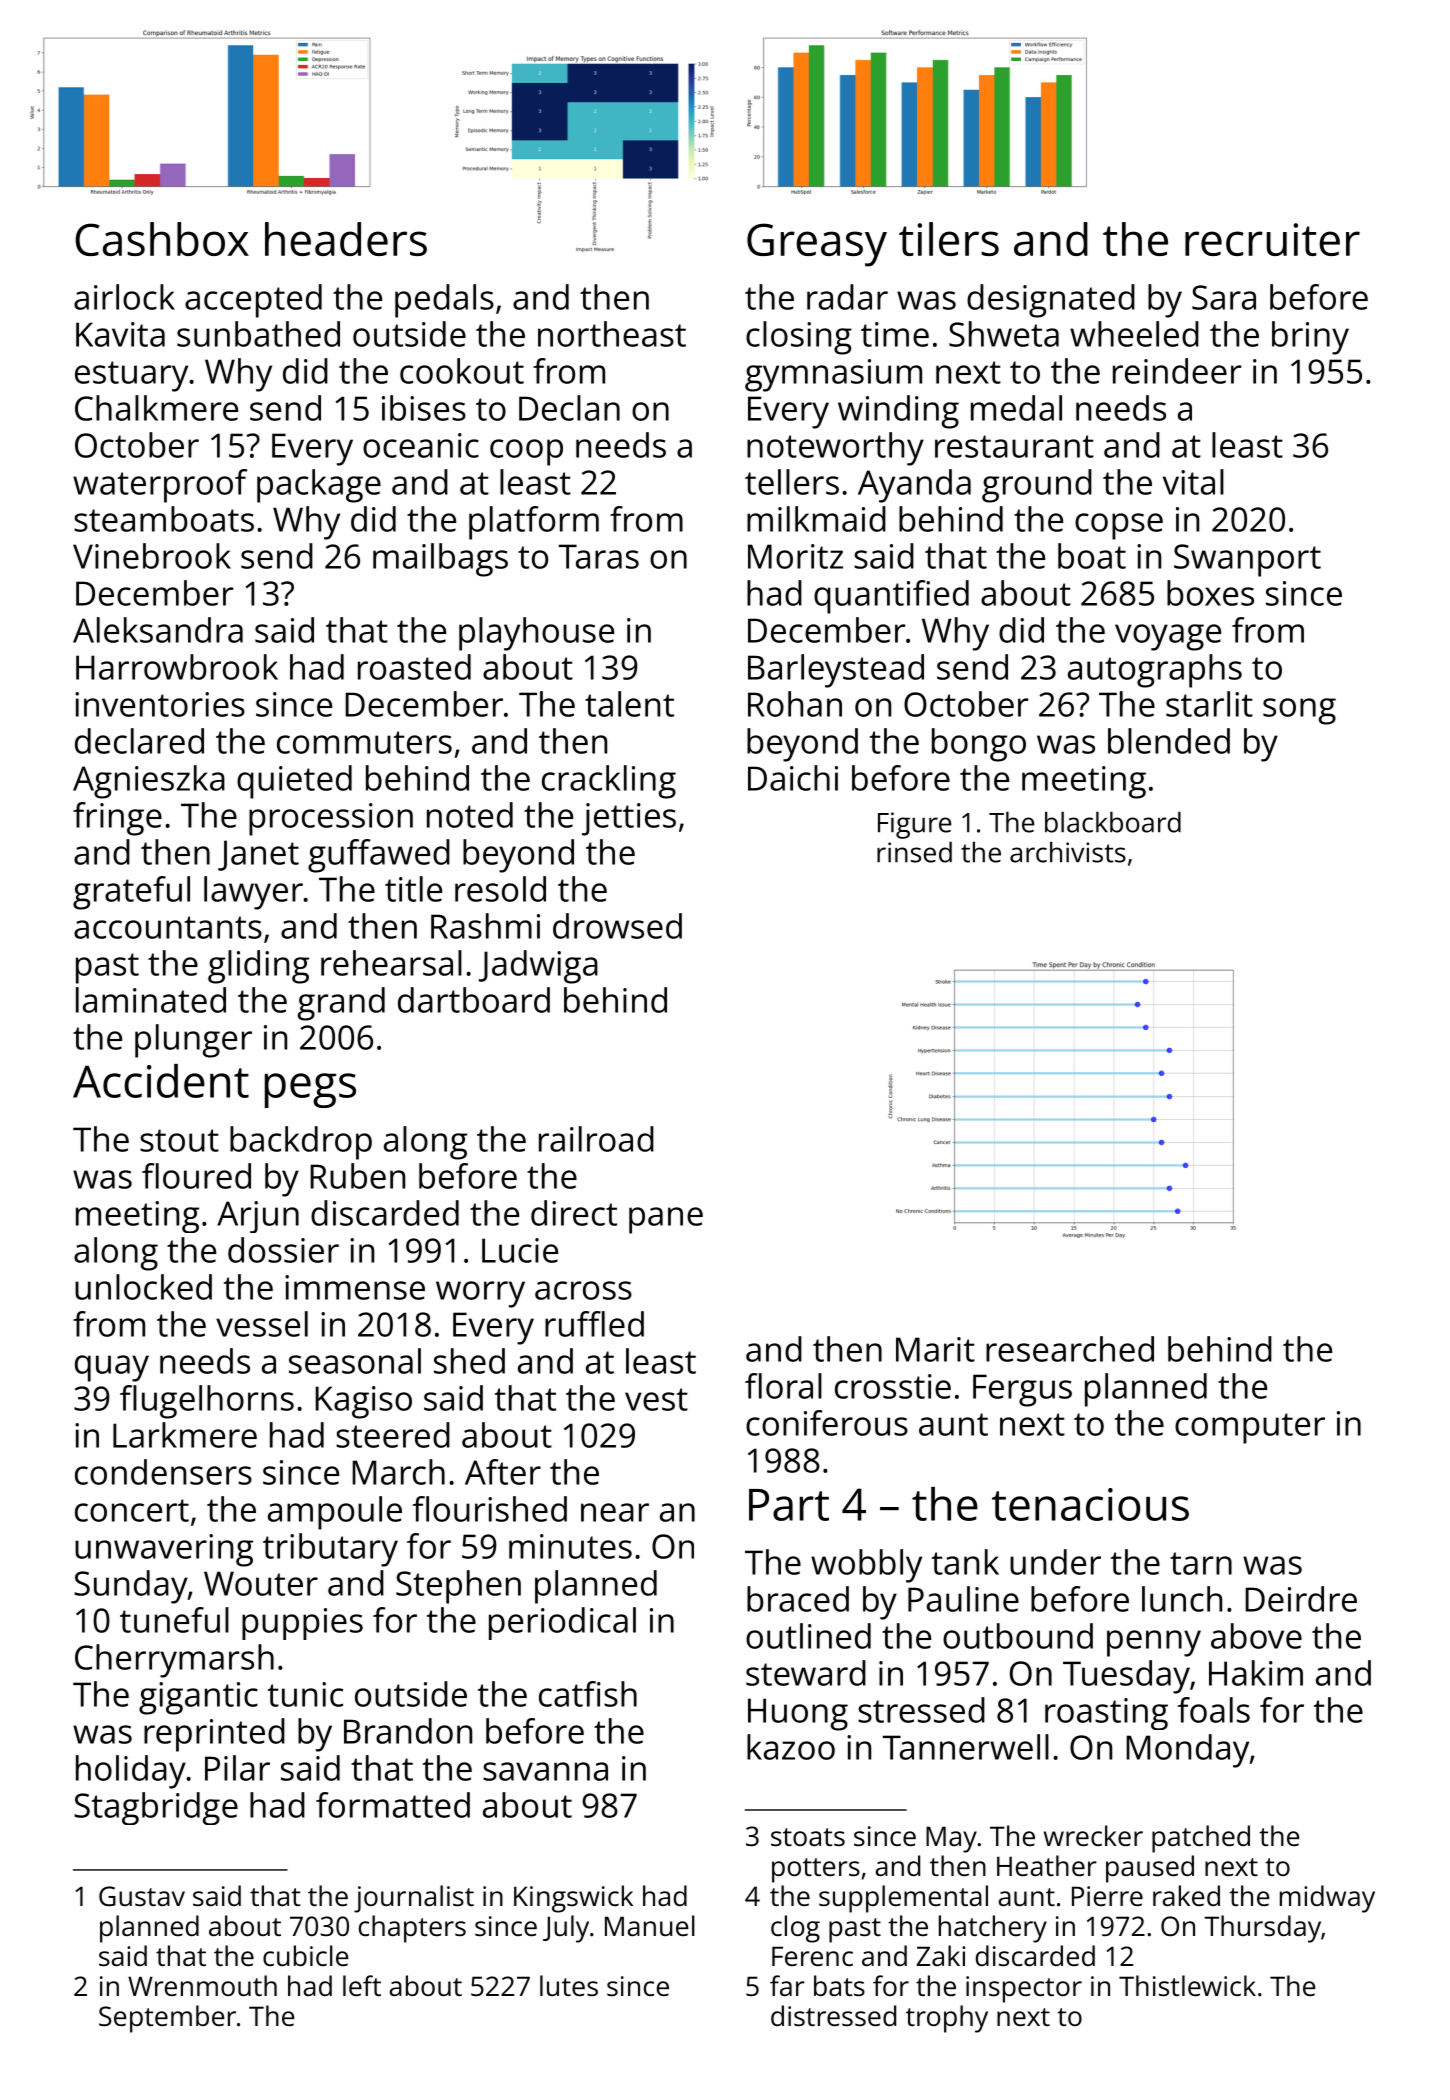 This document has height=2100, width=1450. Describe the element at coordinates (198, 1698) in the document. I see `gigantic` at that location.
